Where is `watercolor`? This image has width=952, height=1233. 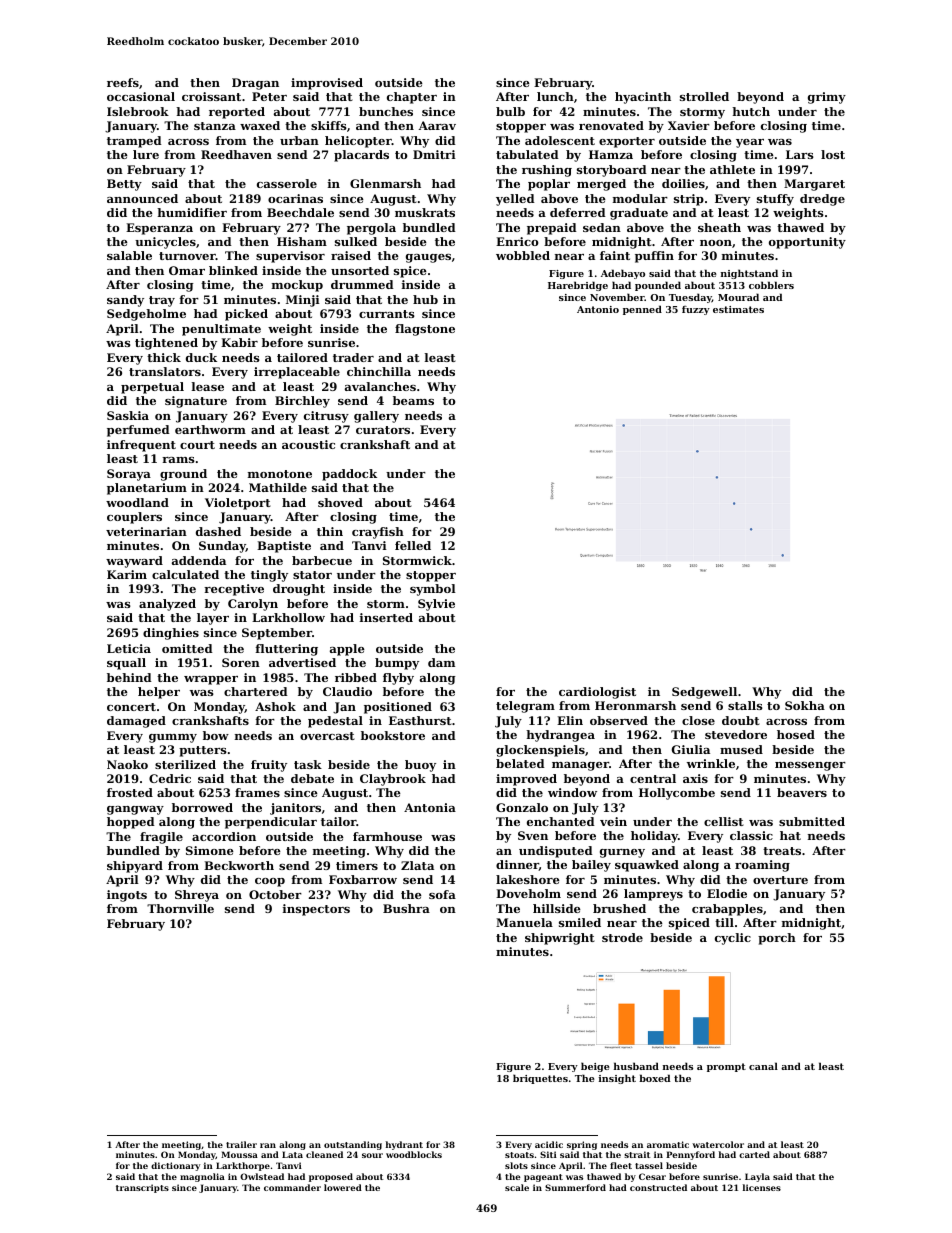 watercolor is located at coordinates (718, 1144).
